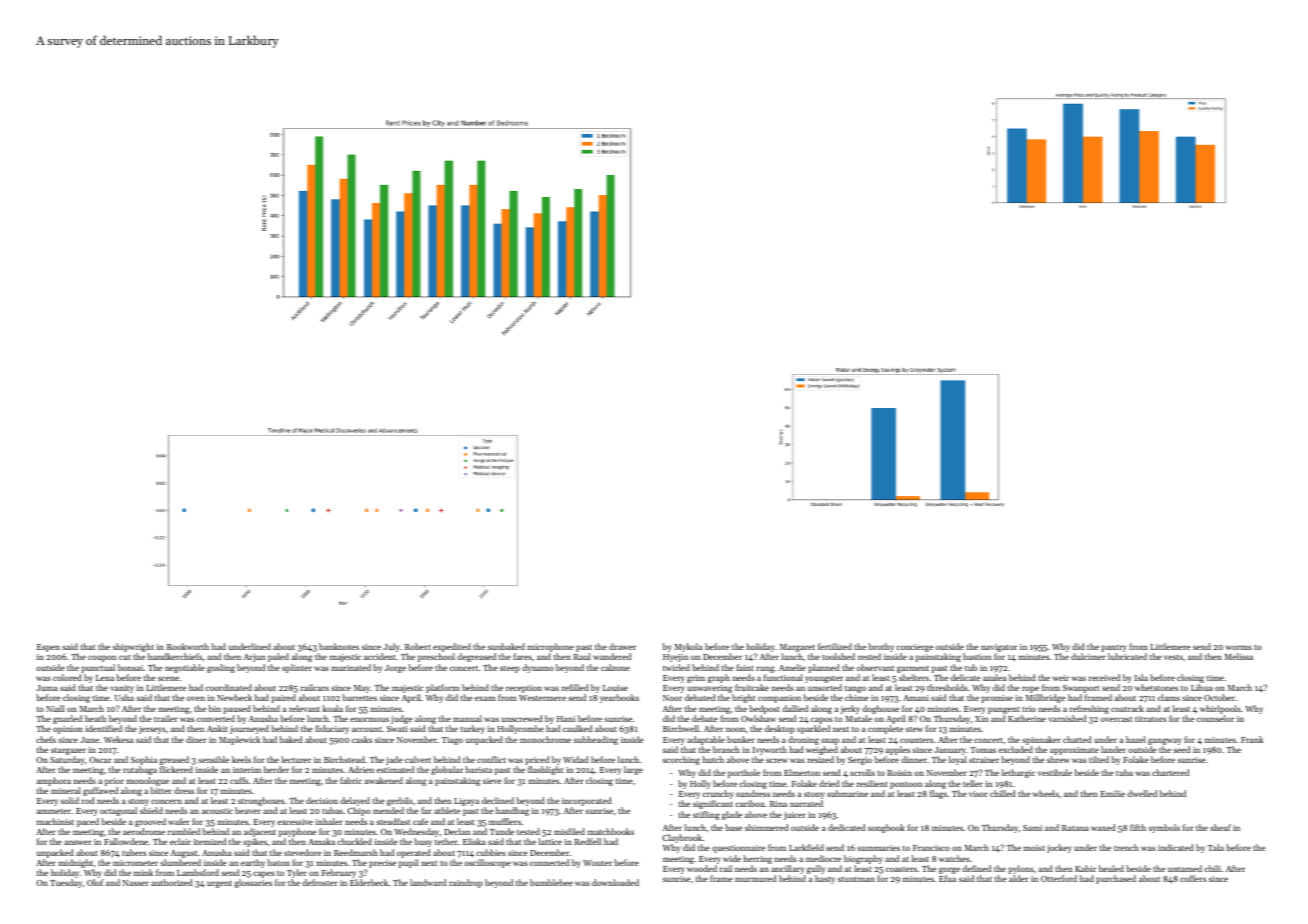 The image size is (1308, 924). Describe the element at coordinates (886, 828) in the document. I see `songbook` at that location.
